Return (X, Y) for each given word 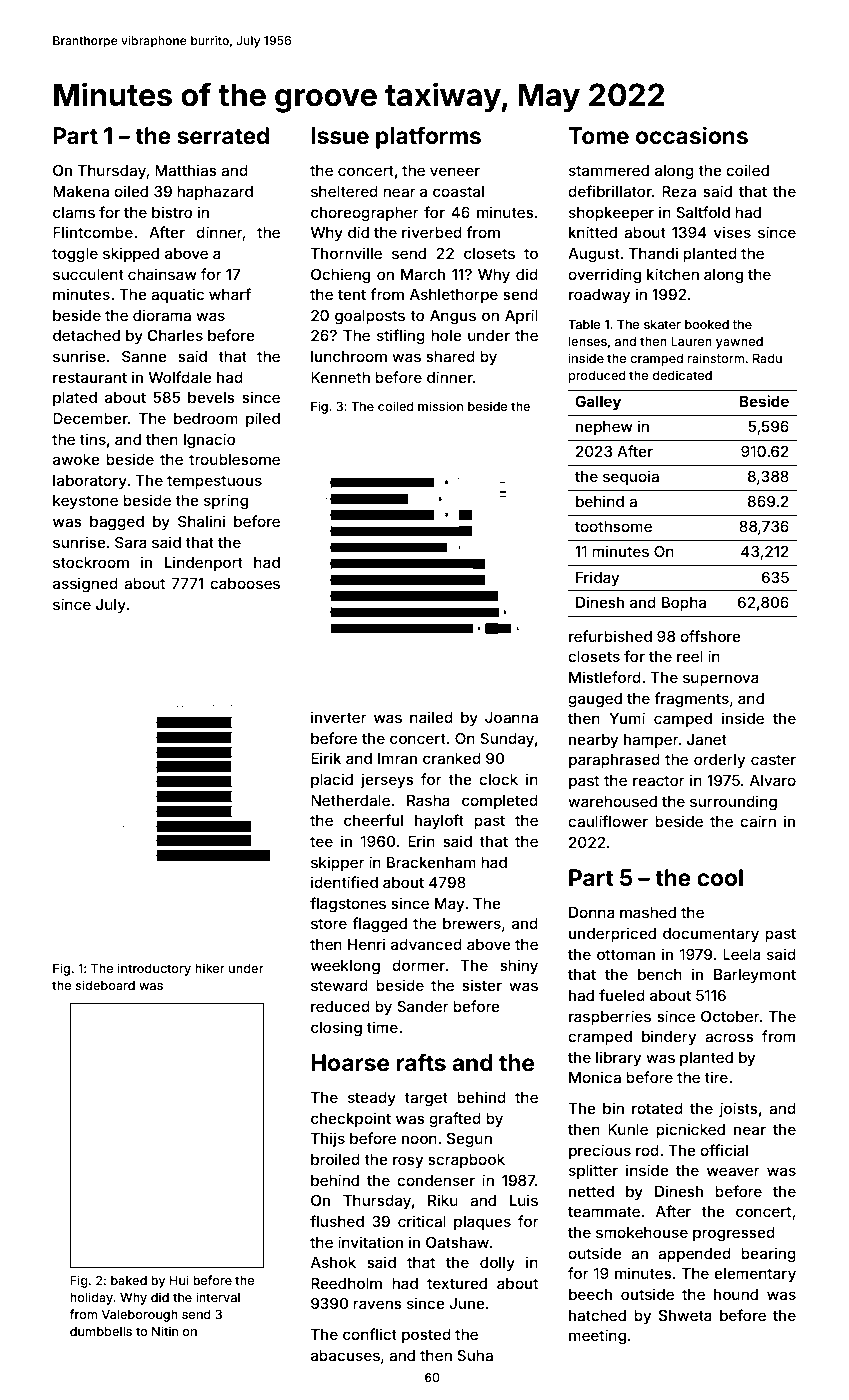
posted (426, 1336)
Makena (81, 191)
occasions (692, 135)
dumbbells (101, 1331)
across (729, 1037)
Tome (598, 136)
